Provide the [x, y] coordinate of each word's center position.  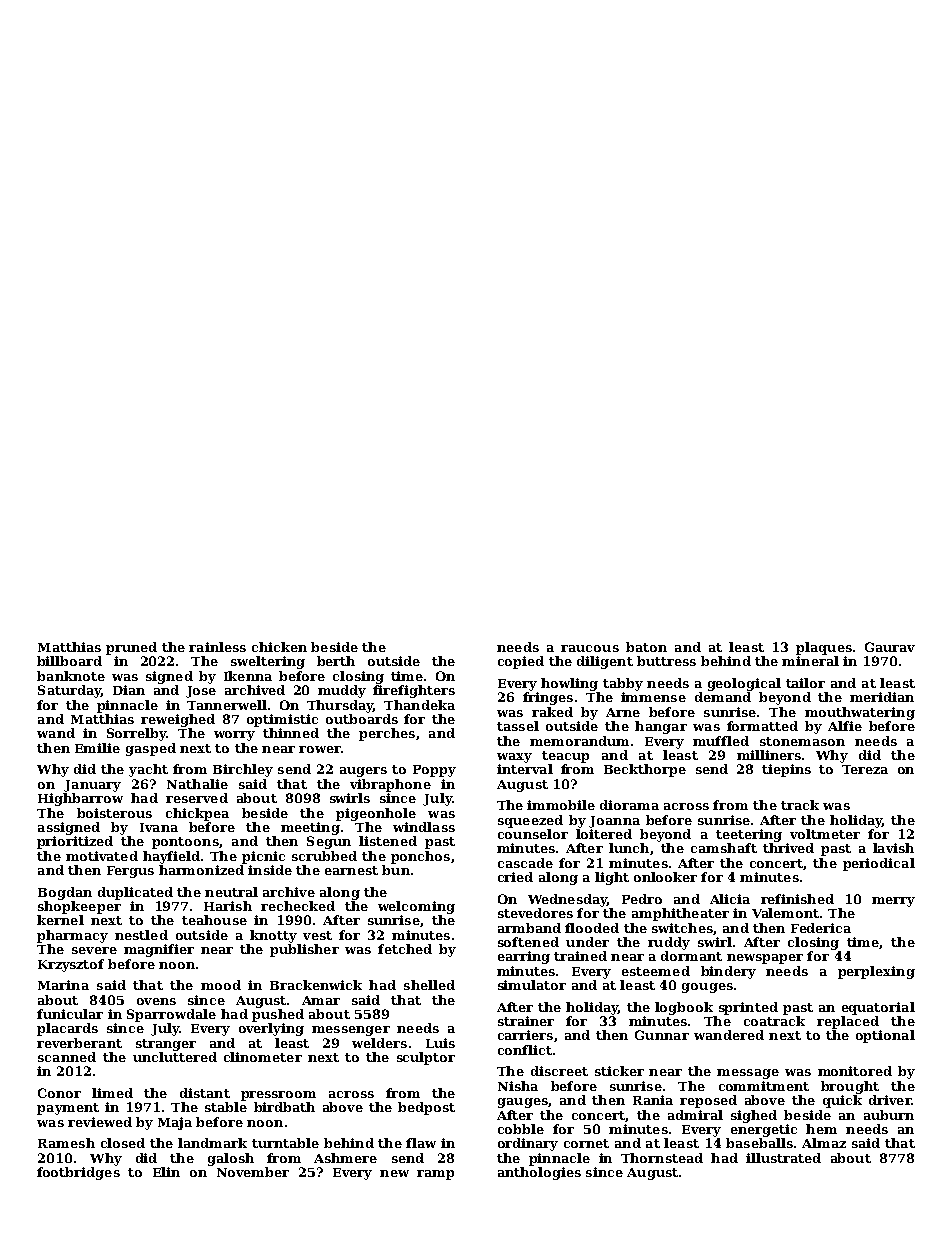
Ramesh [66, 1143]
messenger [351, 1031]
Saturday [69, 691]
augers [363, 772]
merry [893, 902]
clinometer [263, 1057]
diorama [629, 805]
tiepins [786, 770]
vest [317, 935]
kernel [60, 920]
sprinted [748, 1008]
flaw [421, 1143]
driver [890, 1100]
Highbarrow [80, 799]
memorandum [579, 741]
